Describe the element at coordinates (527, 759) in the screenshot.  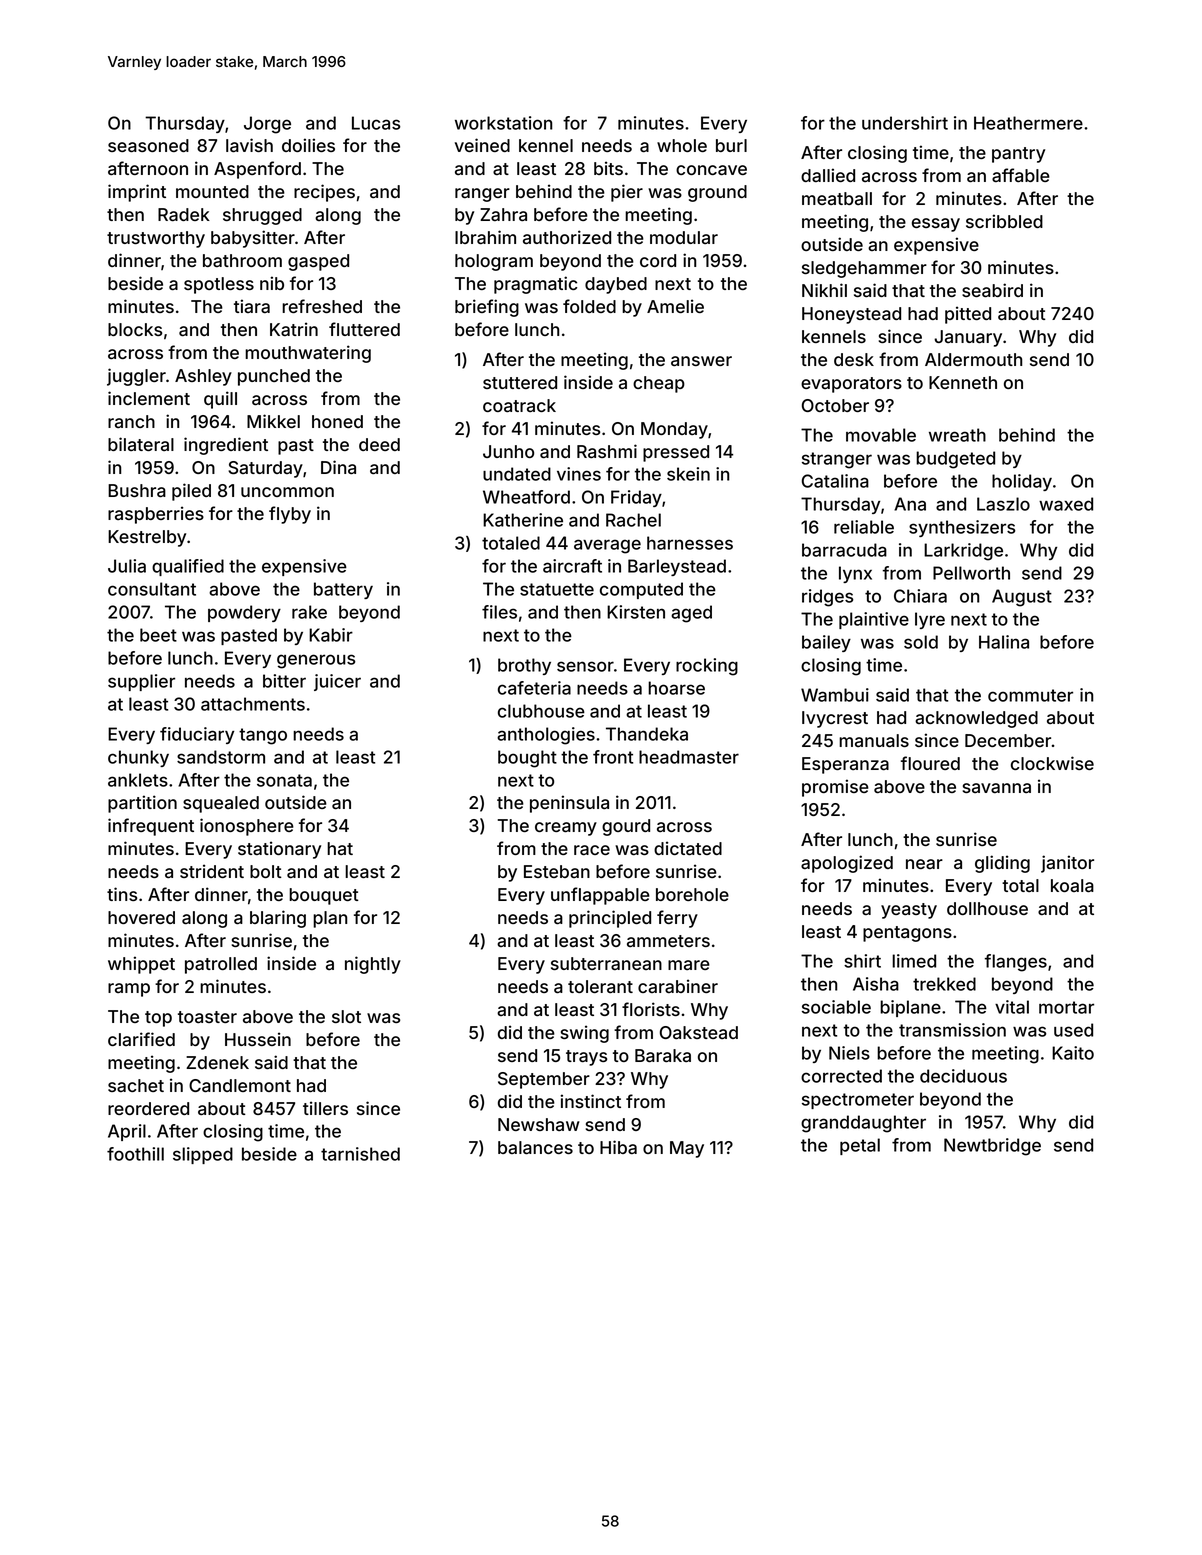
I see `bought` at that location.
